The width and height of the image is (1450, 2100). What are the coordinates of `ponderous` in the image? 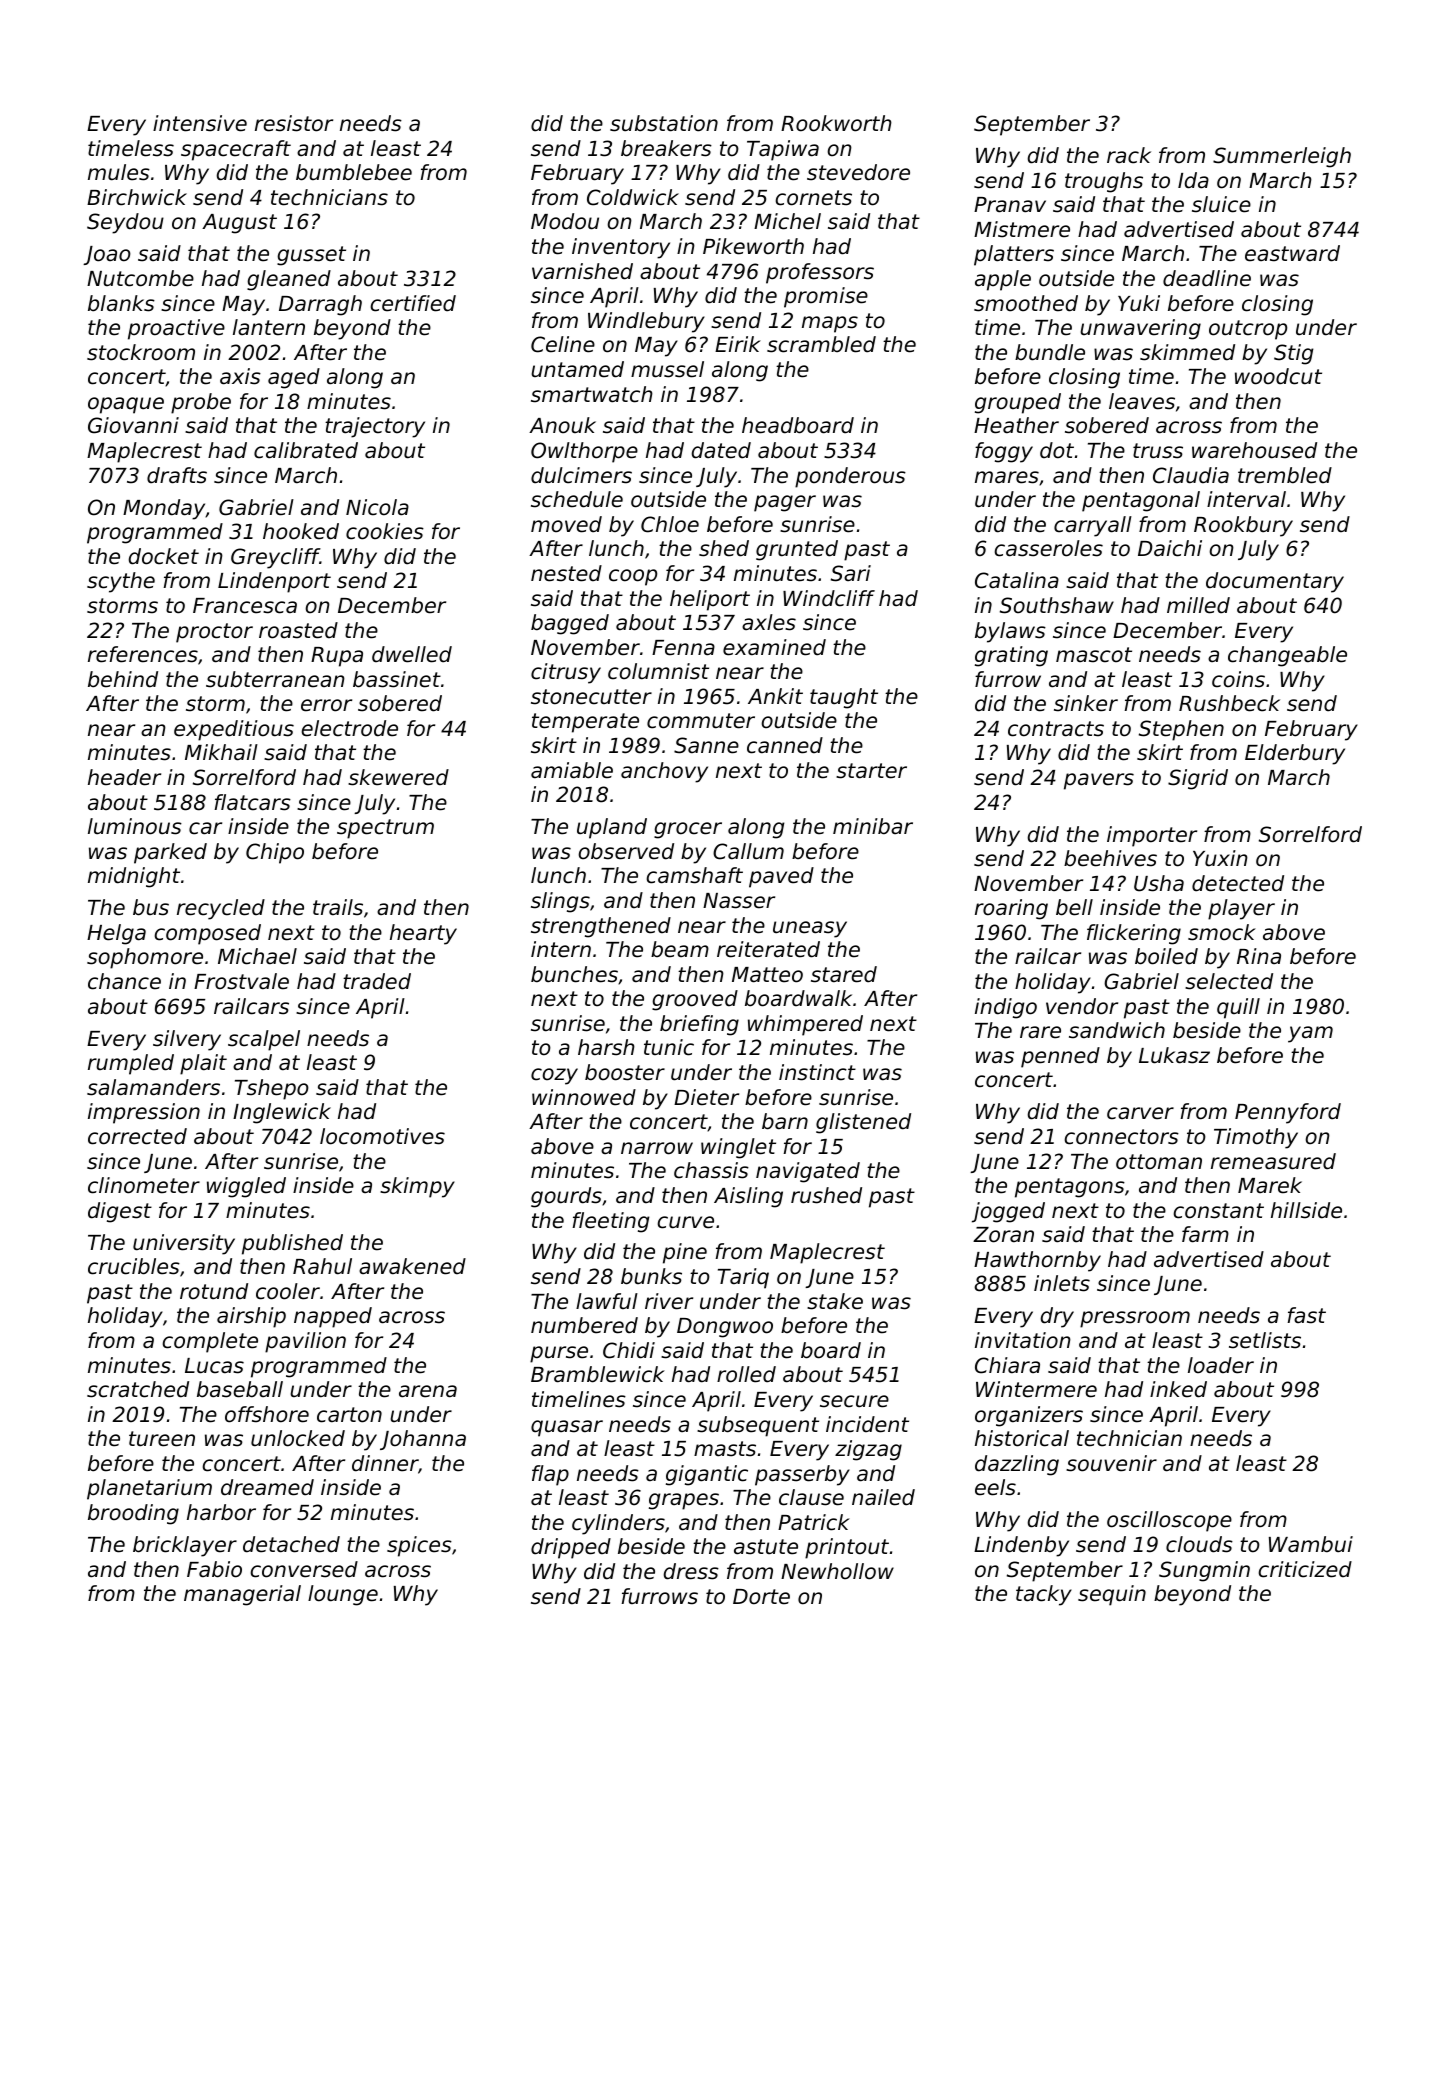 It's located at (850, 477).
